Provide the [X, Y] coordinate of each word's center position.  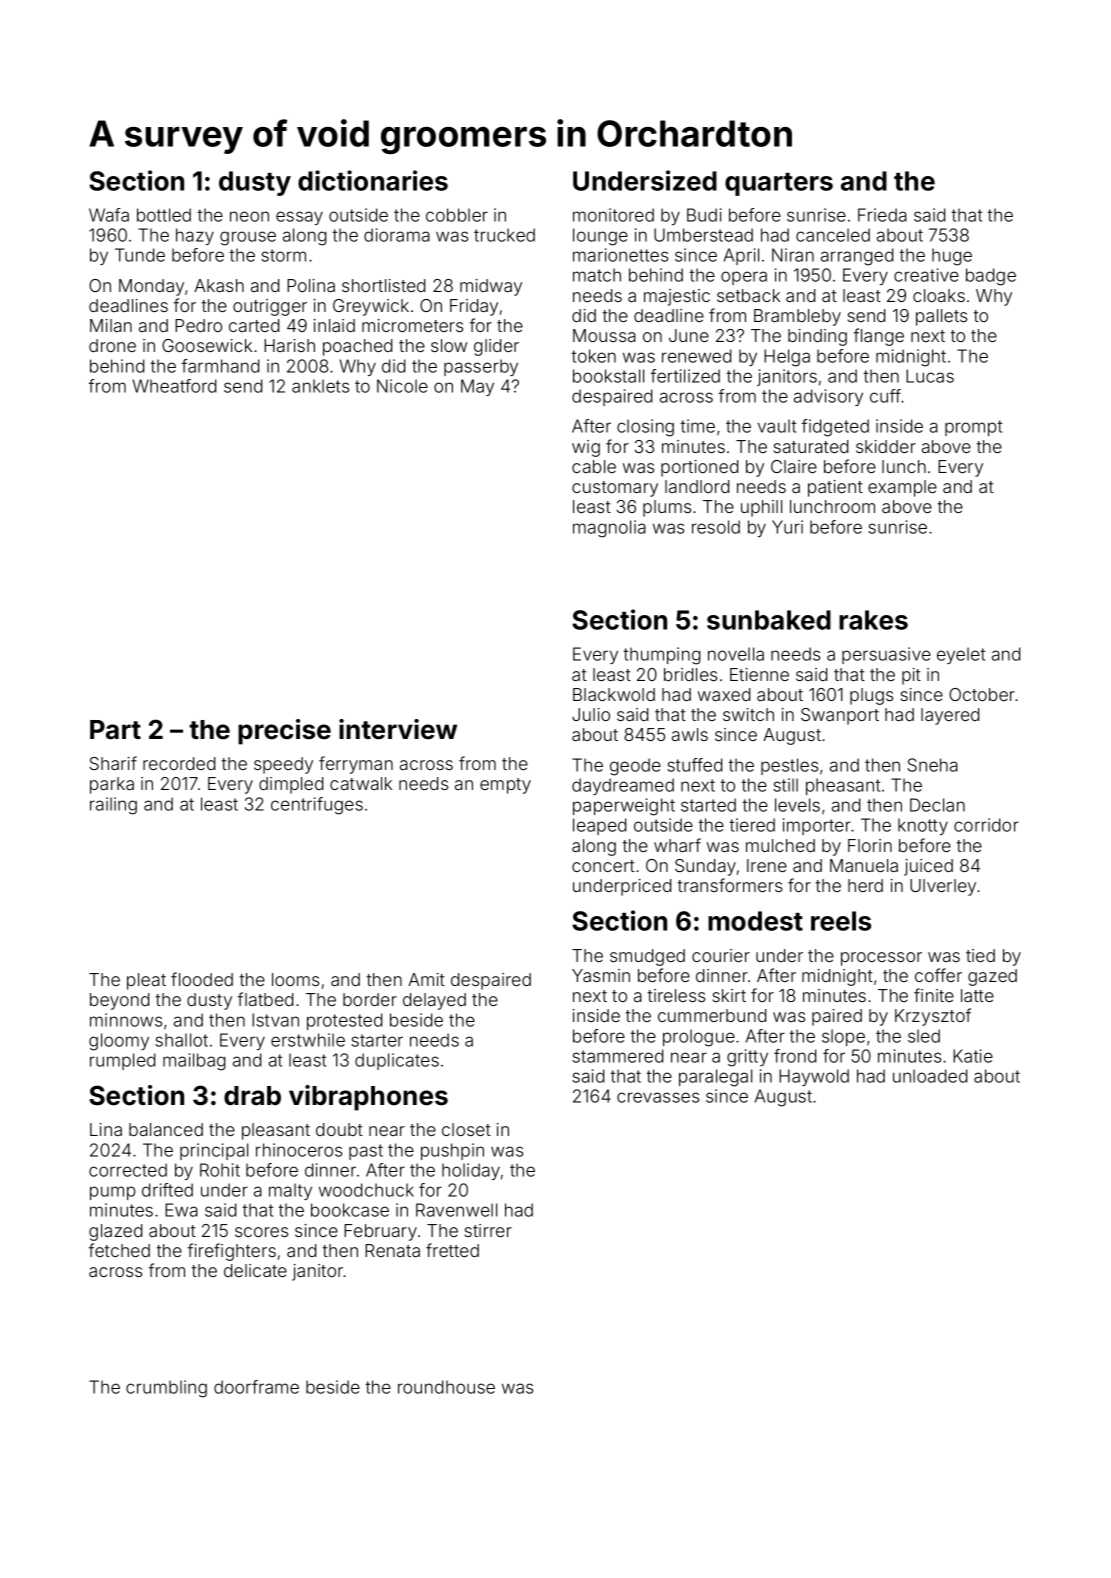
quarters [779, 184]
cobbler [457, 215]
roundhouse [446, 1387]
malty [290, 1191]
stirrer [488, 1230]
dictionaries [373, 180]
